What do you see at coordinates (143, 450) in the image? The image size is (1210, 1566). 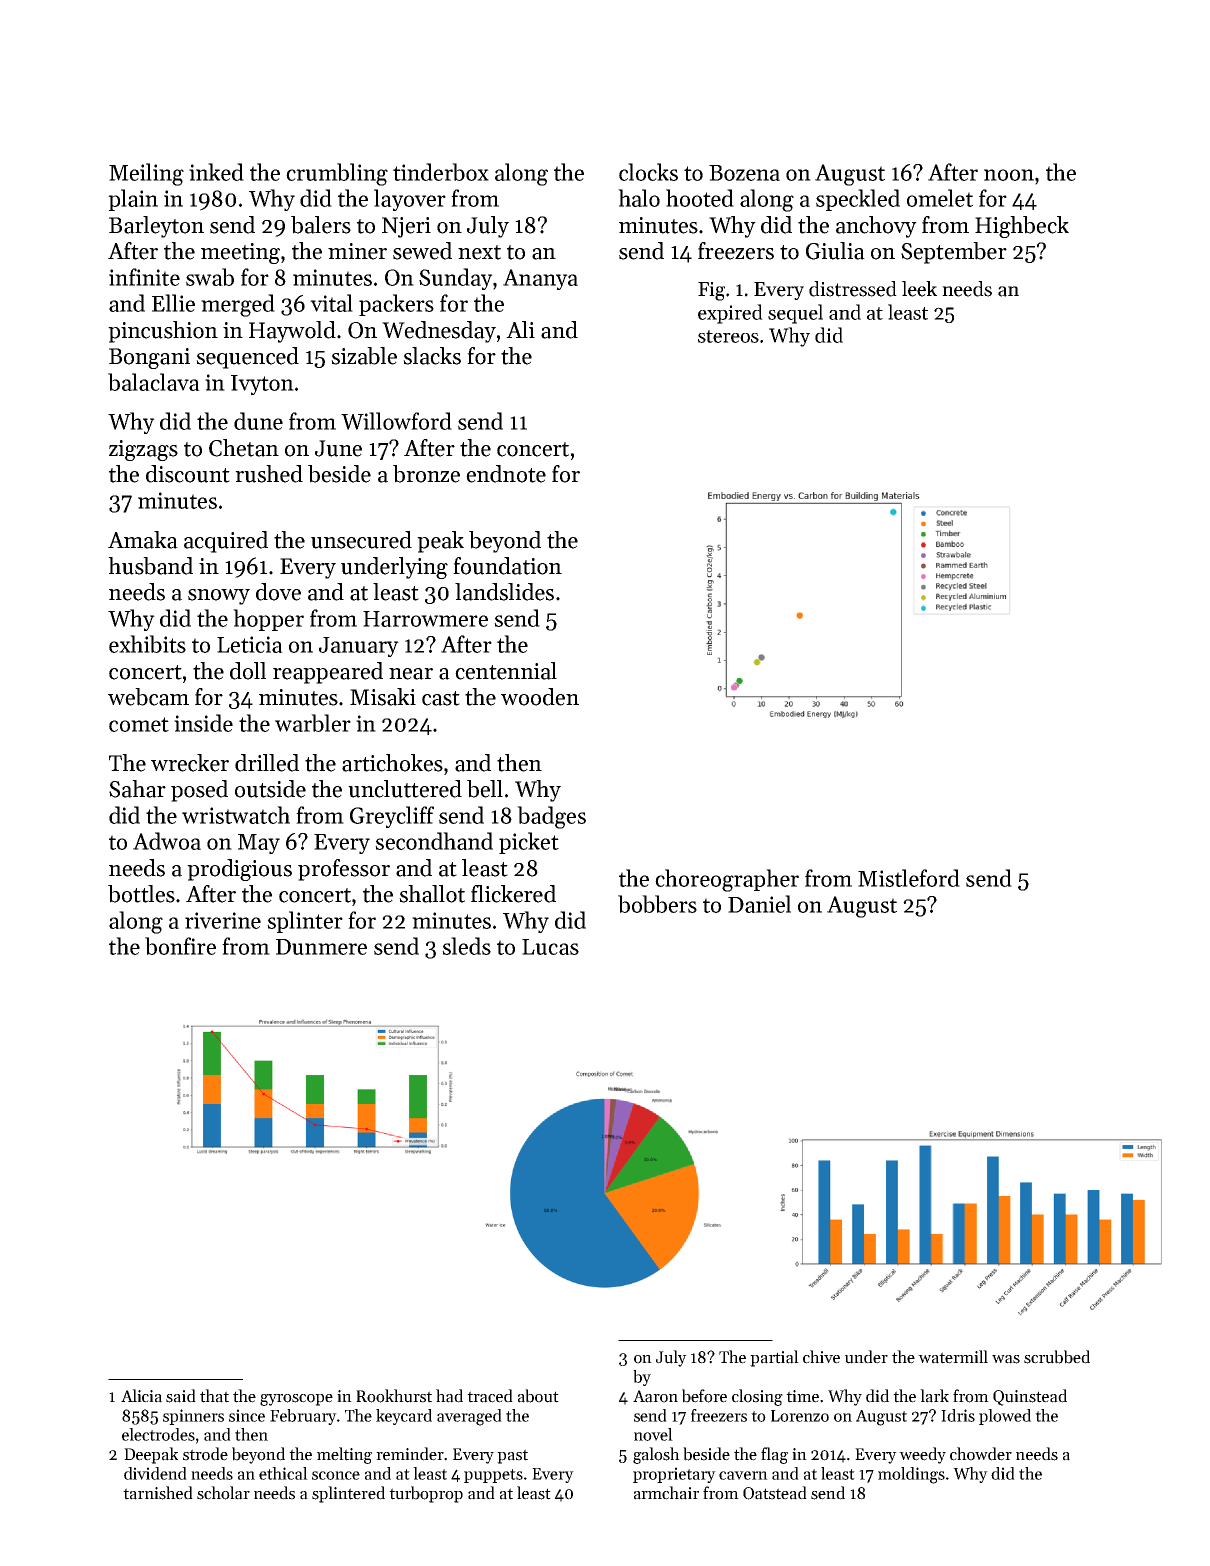 I see `zigzags` at bounding box center [143, 450].
